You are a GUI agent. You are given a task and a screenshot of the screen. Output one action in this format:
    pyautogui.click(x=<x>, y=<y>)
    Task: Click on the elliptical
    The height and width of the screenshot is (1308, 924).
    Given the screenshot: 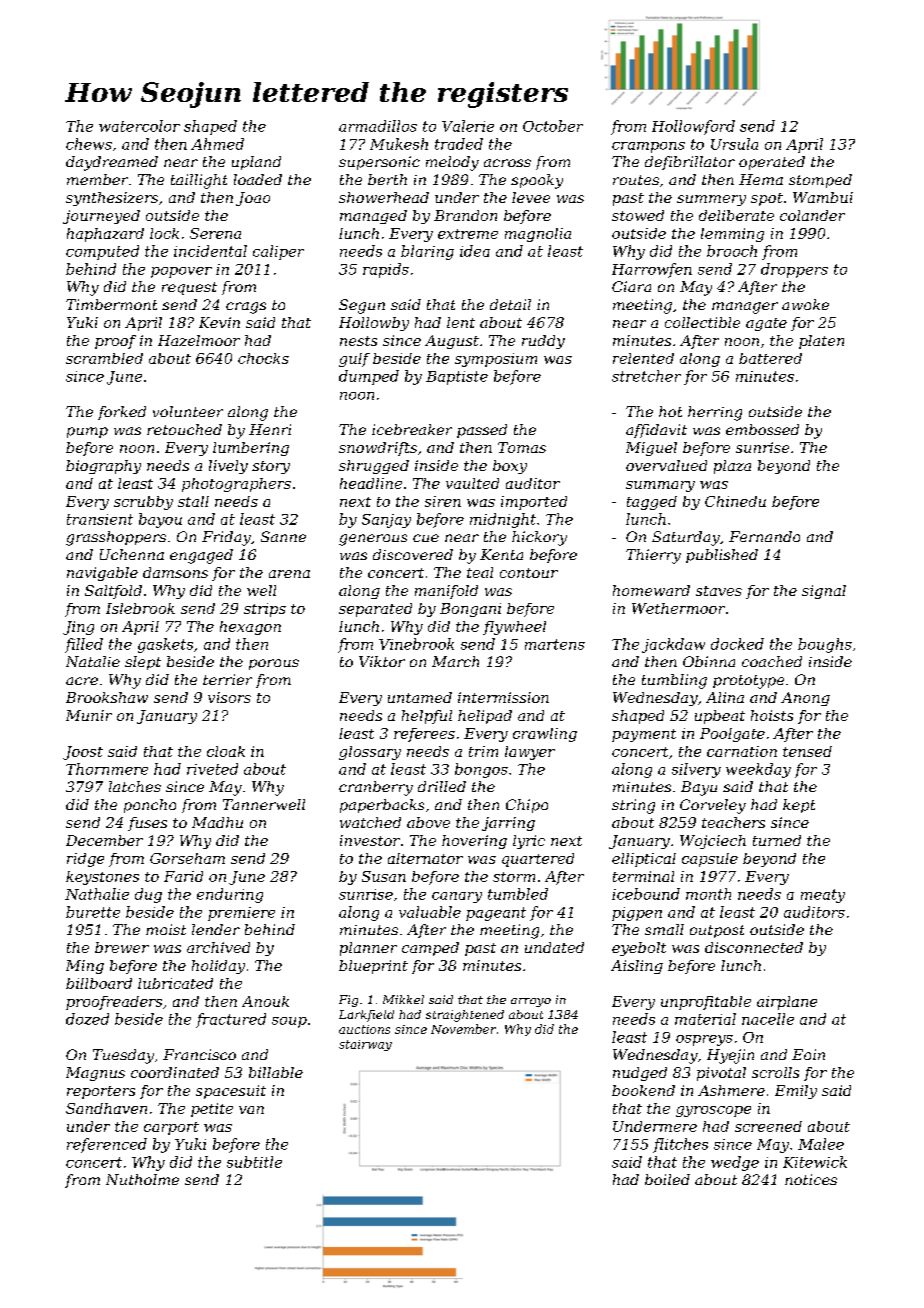 What is the action you would take?
    pyautogui.click(x=644, y=860)
